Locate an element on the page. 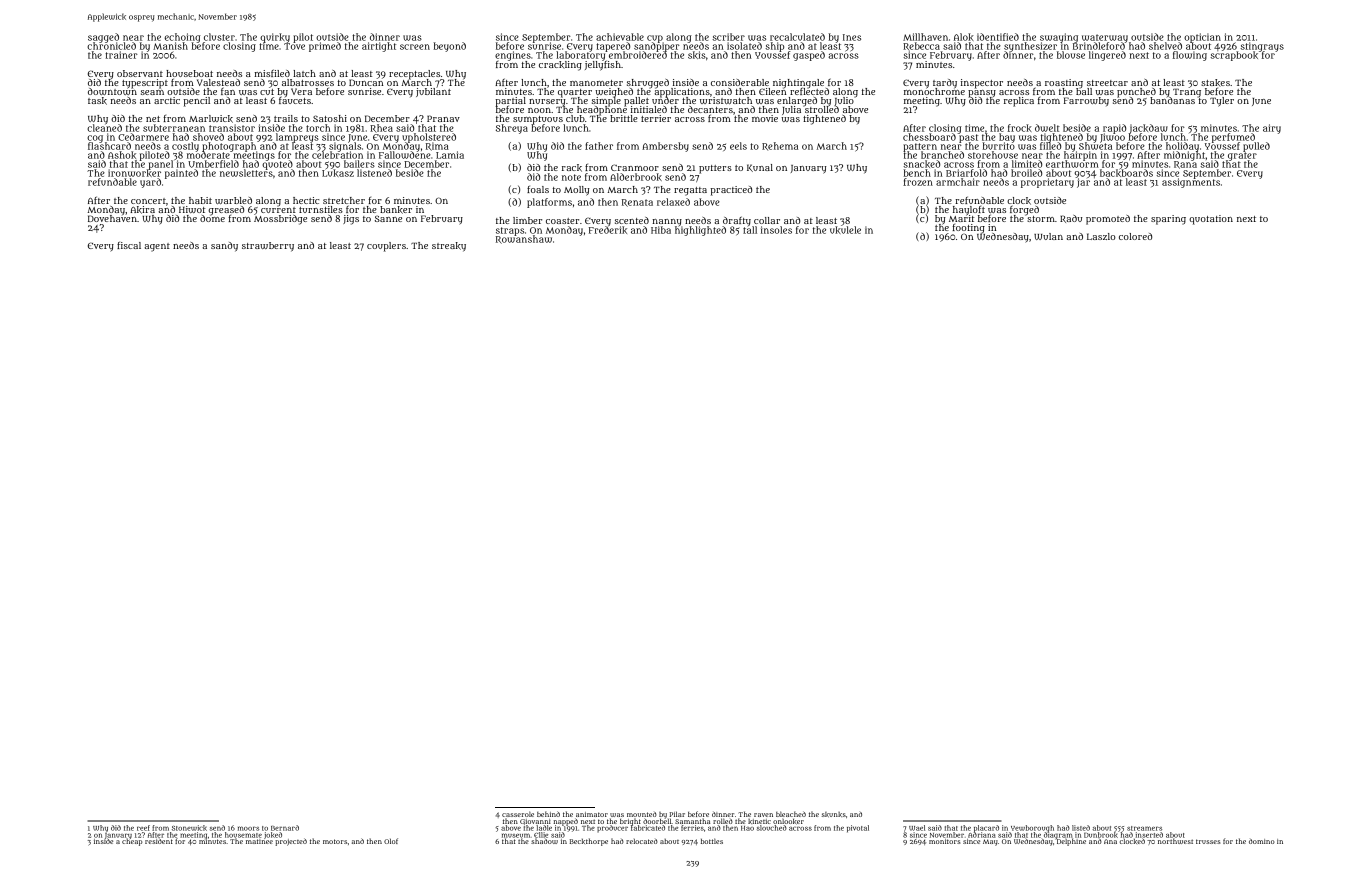  father is located at coordinates (599, 146).
